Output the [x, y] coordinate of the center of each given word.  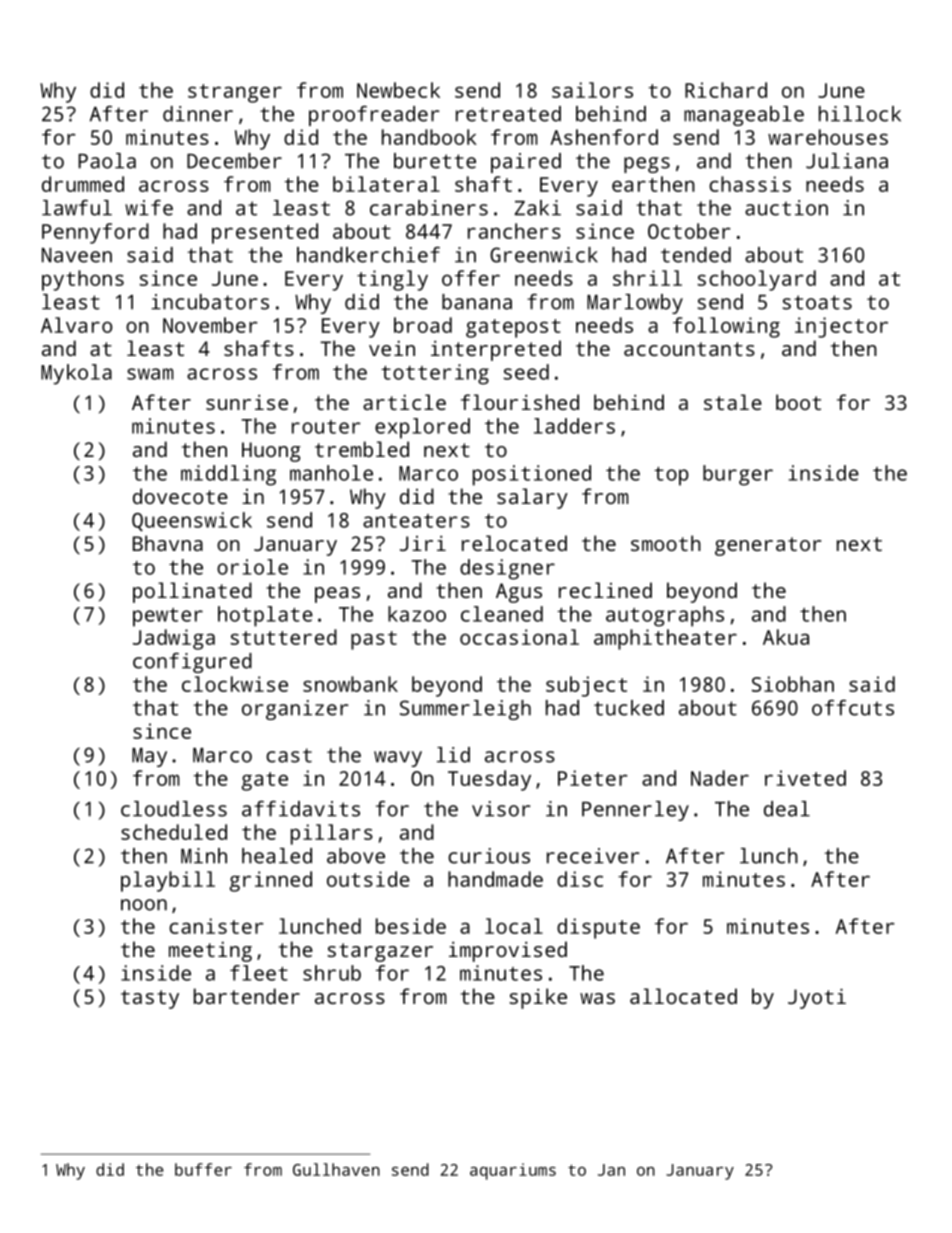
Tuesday [489, 780]
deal [787, 809]
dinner [198, 114]
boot [798, 402]
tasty [150, 999]
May [149, 757]
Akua [786, 637]
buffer [203, 1169]
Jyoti [817, 998]
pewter [168, 617]
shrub [332, 973]
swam [150, 374]
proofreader [374, 116]
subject [586, 686]
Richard [726, 90]
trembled [362, 449]
